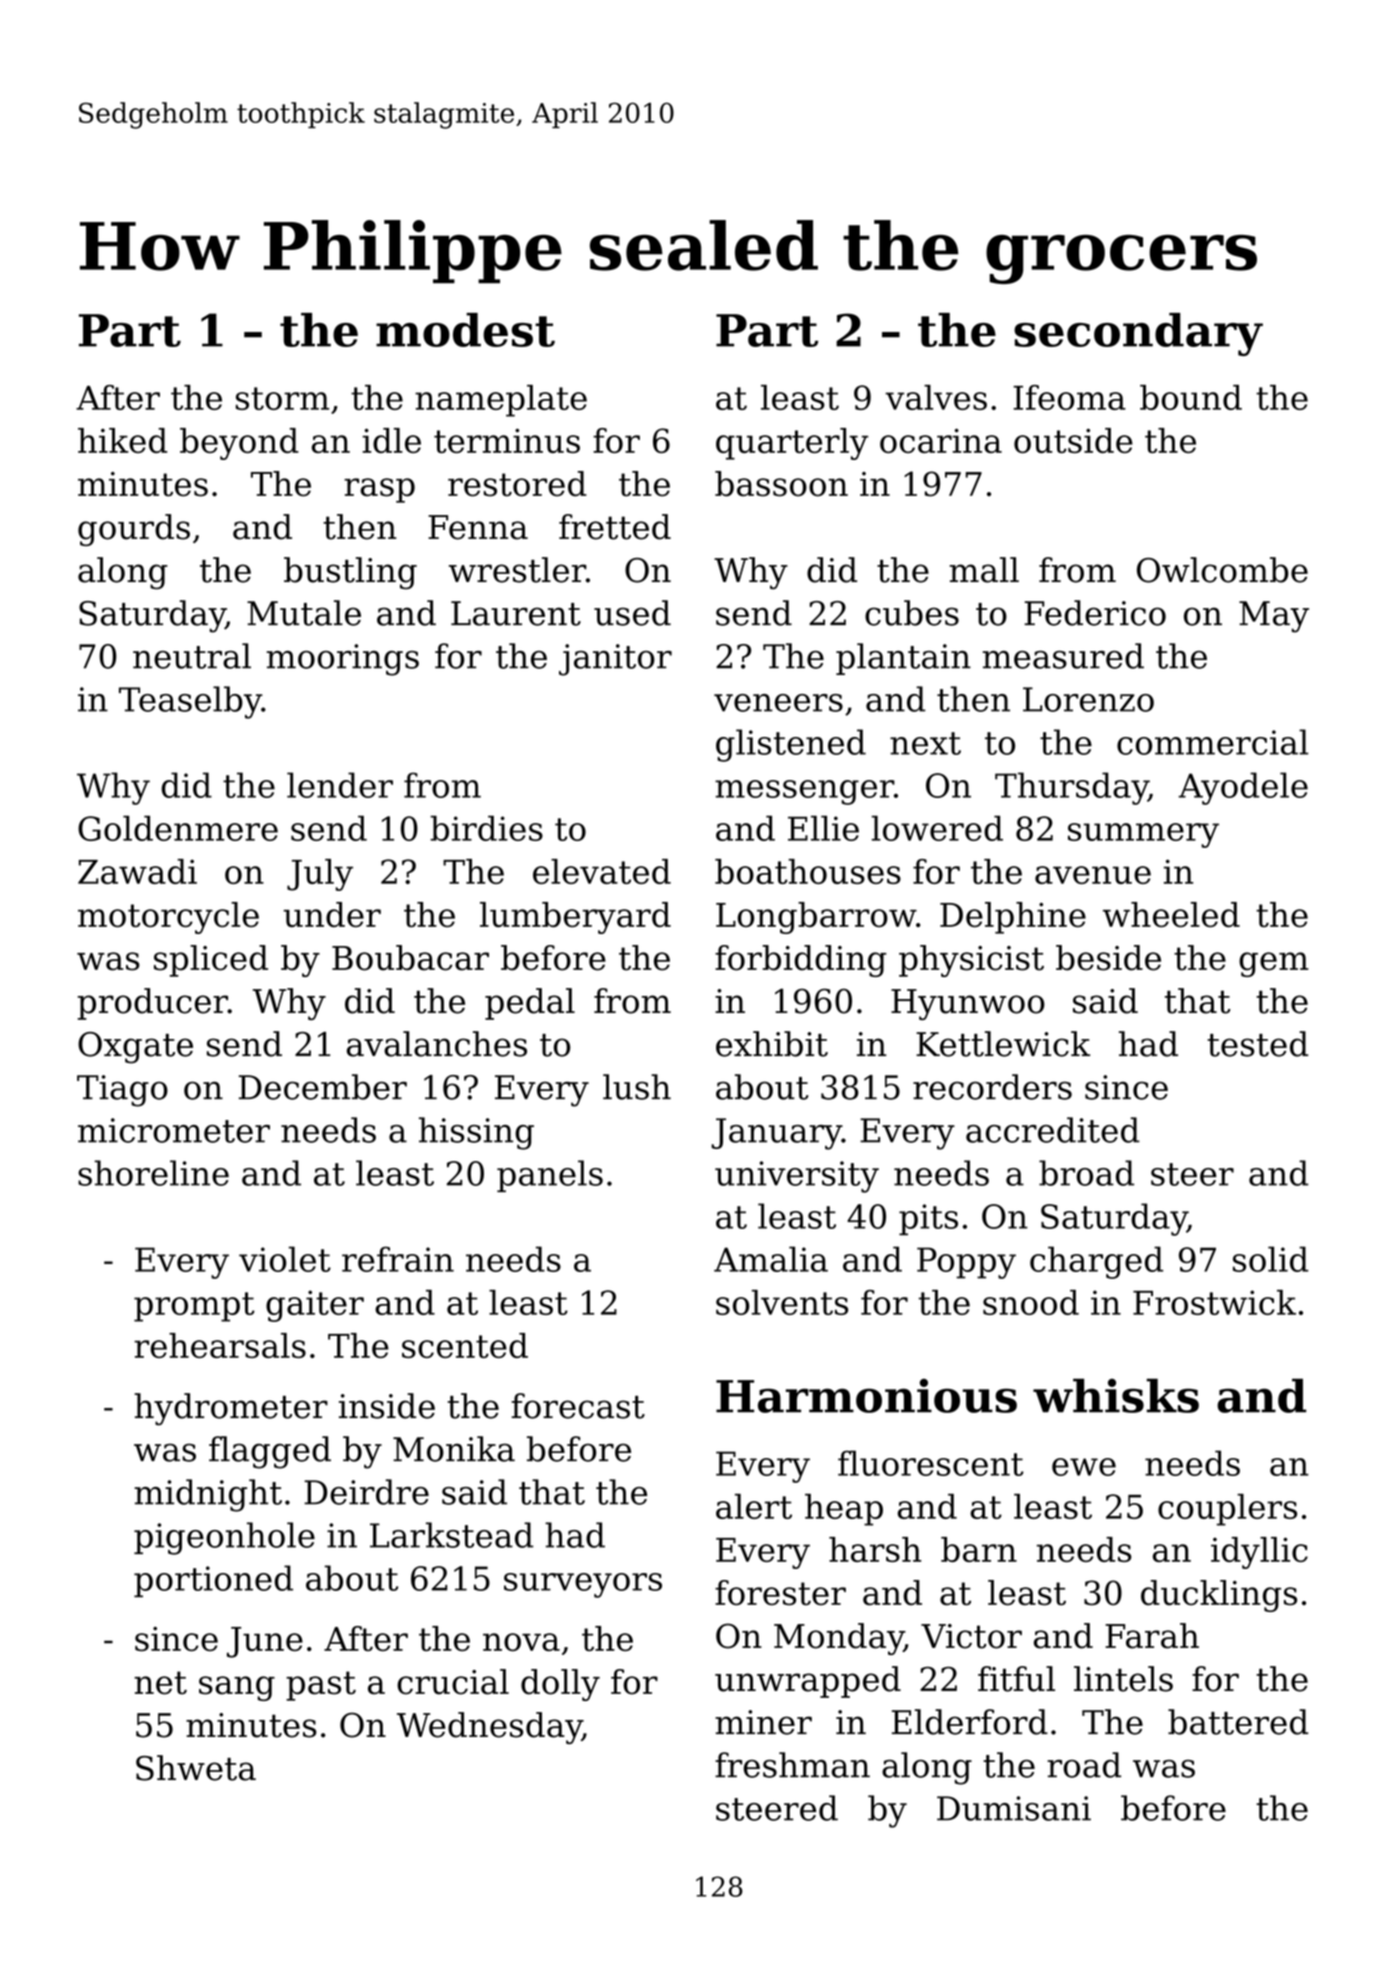  I want to click on Shweta, so click(196, 1768).
